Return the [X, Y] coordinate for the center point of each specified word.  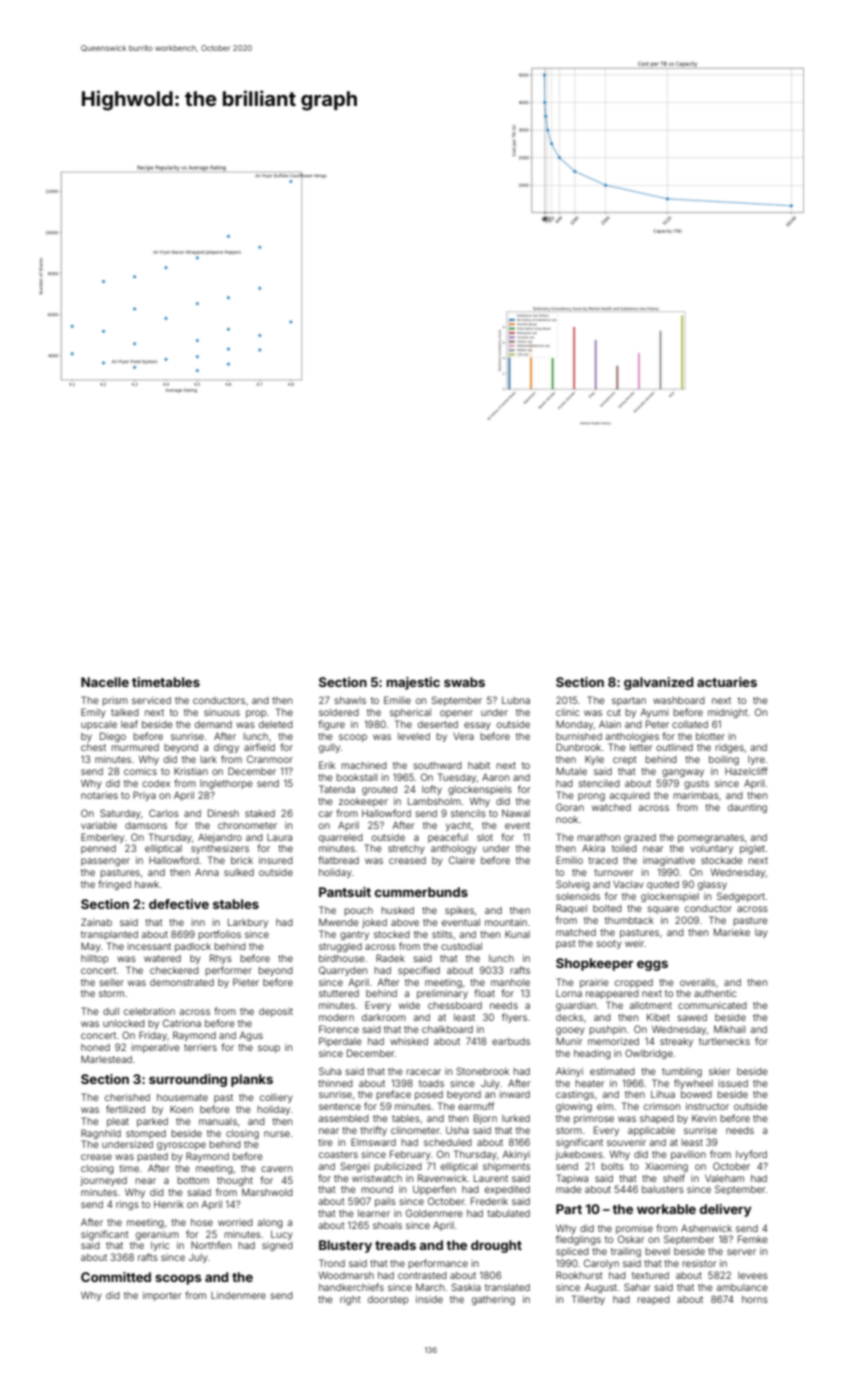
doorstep [388, 1300]
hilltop [94, 959]
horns [755, 1299]
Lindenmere [238, 1295]
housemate [182, 1097]
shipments [506, 1167]
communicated [712, 1005]
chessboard [455, 1005]
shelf [674, 1178]
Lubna [516, 700]
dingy [226, 748]
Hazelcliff [746, 771]
